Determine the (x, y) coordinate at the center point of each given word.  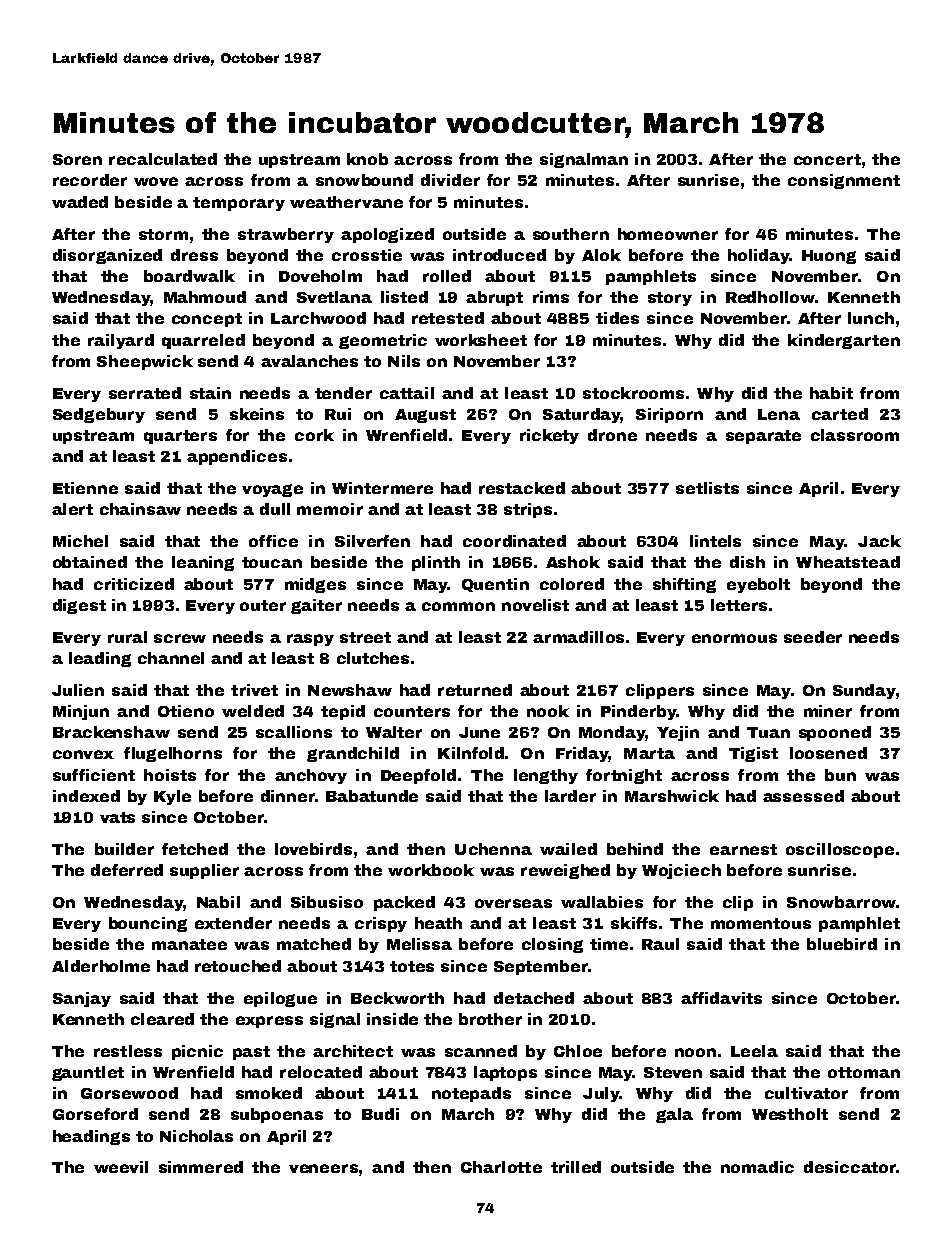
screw (180, 638)
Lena (779, 414)
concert (827, 159)
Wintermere (382, 488)
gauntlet (88, 1073)
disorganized (107, 256)
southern (571, 234)
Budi (380, 1114)
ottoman (864, 1072)
